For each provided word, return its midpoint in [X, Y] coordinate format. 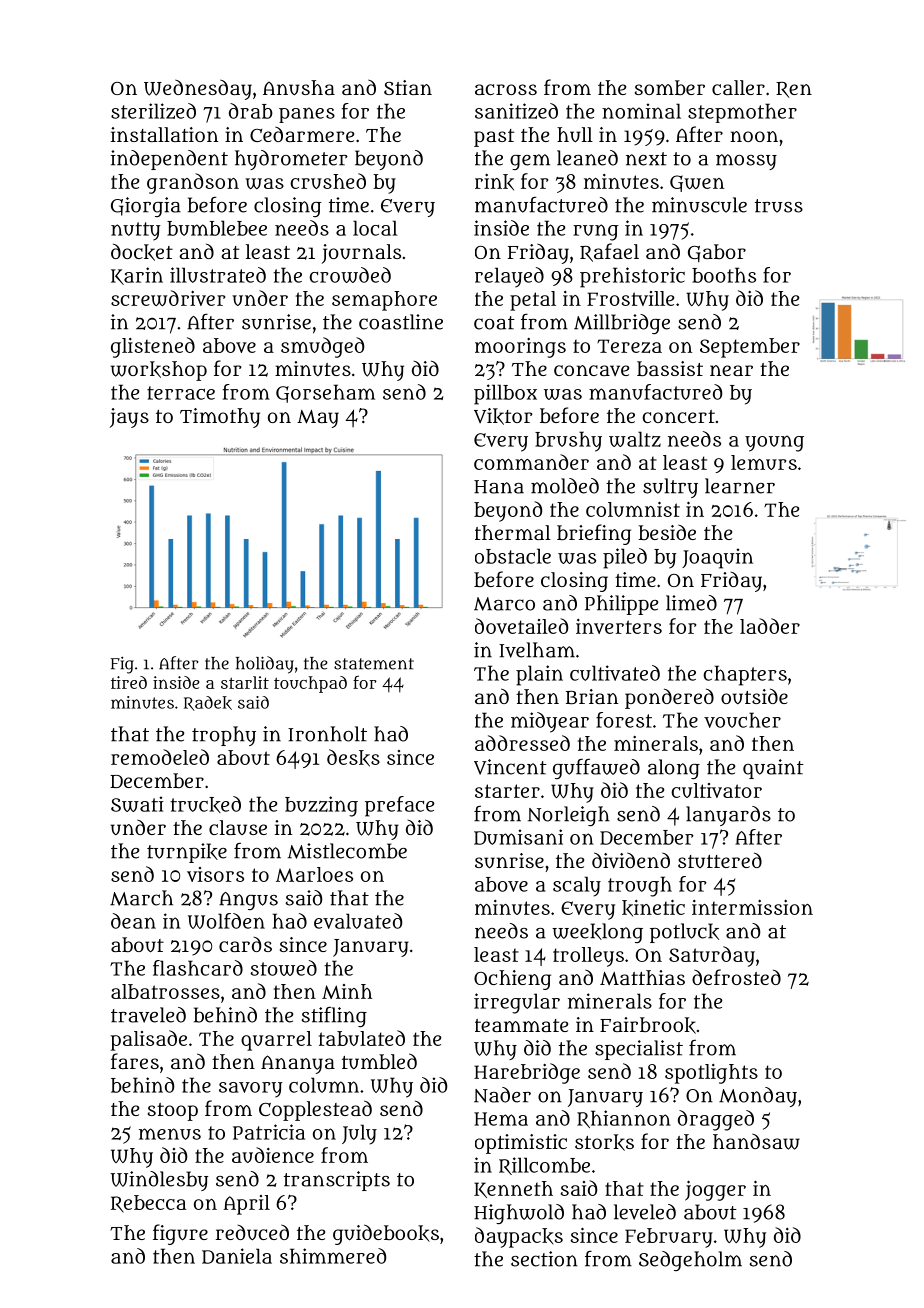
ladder [770, 626]
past [494, 138]
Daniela [237, 1256]
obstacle [513, 556]
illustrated [218, 275]
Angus [248, 901]
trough [640, 886]
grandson [193, 183]
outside [754, 696]
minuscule [699, 205]
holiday [265, 665]
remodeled [160, 757]
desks [353, 758]
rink [494, 182]
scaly [577, 886]
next [646, 159]
